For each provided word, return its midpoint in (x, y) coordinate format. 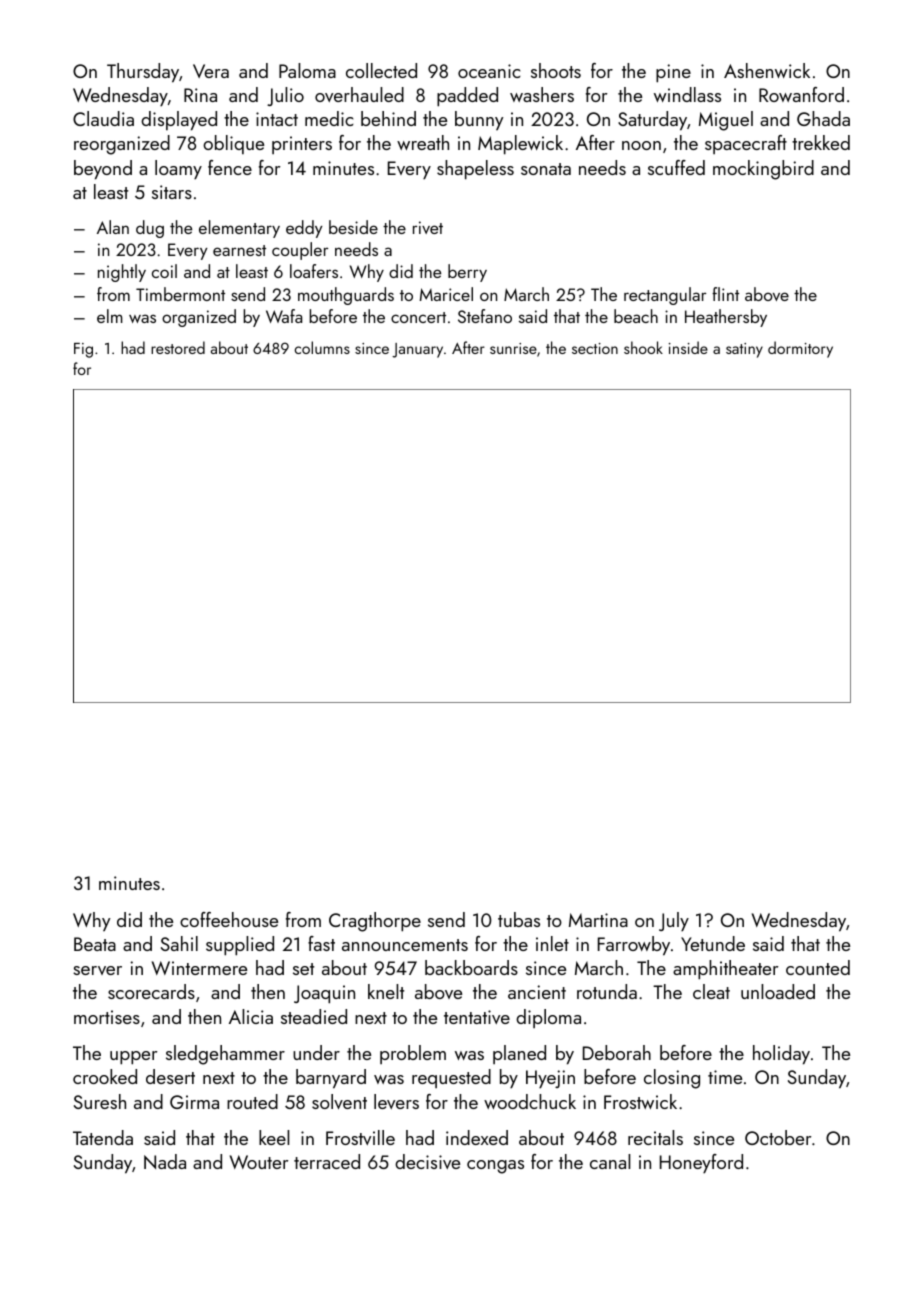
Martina (598, 920)
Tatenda (103, 1137)
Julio (285, 96)
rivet (428, 227)
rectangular (665, 296)
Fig (83, 350)
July (674, 921)
